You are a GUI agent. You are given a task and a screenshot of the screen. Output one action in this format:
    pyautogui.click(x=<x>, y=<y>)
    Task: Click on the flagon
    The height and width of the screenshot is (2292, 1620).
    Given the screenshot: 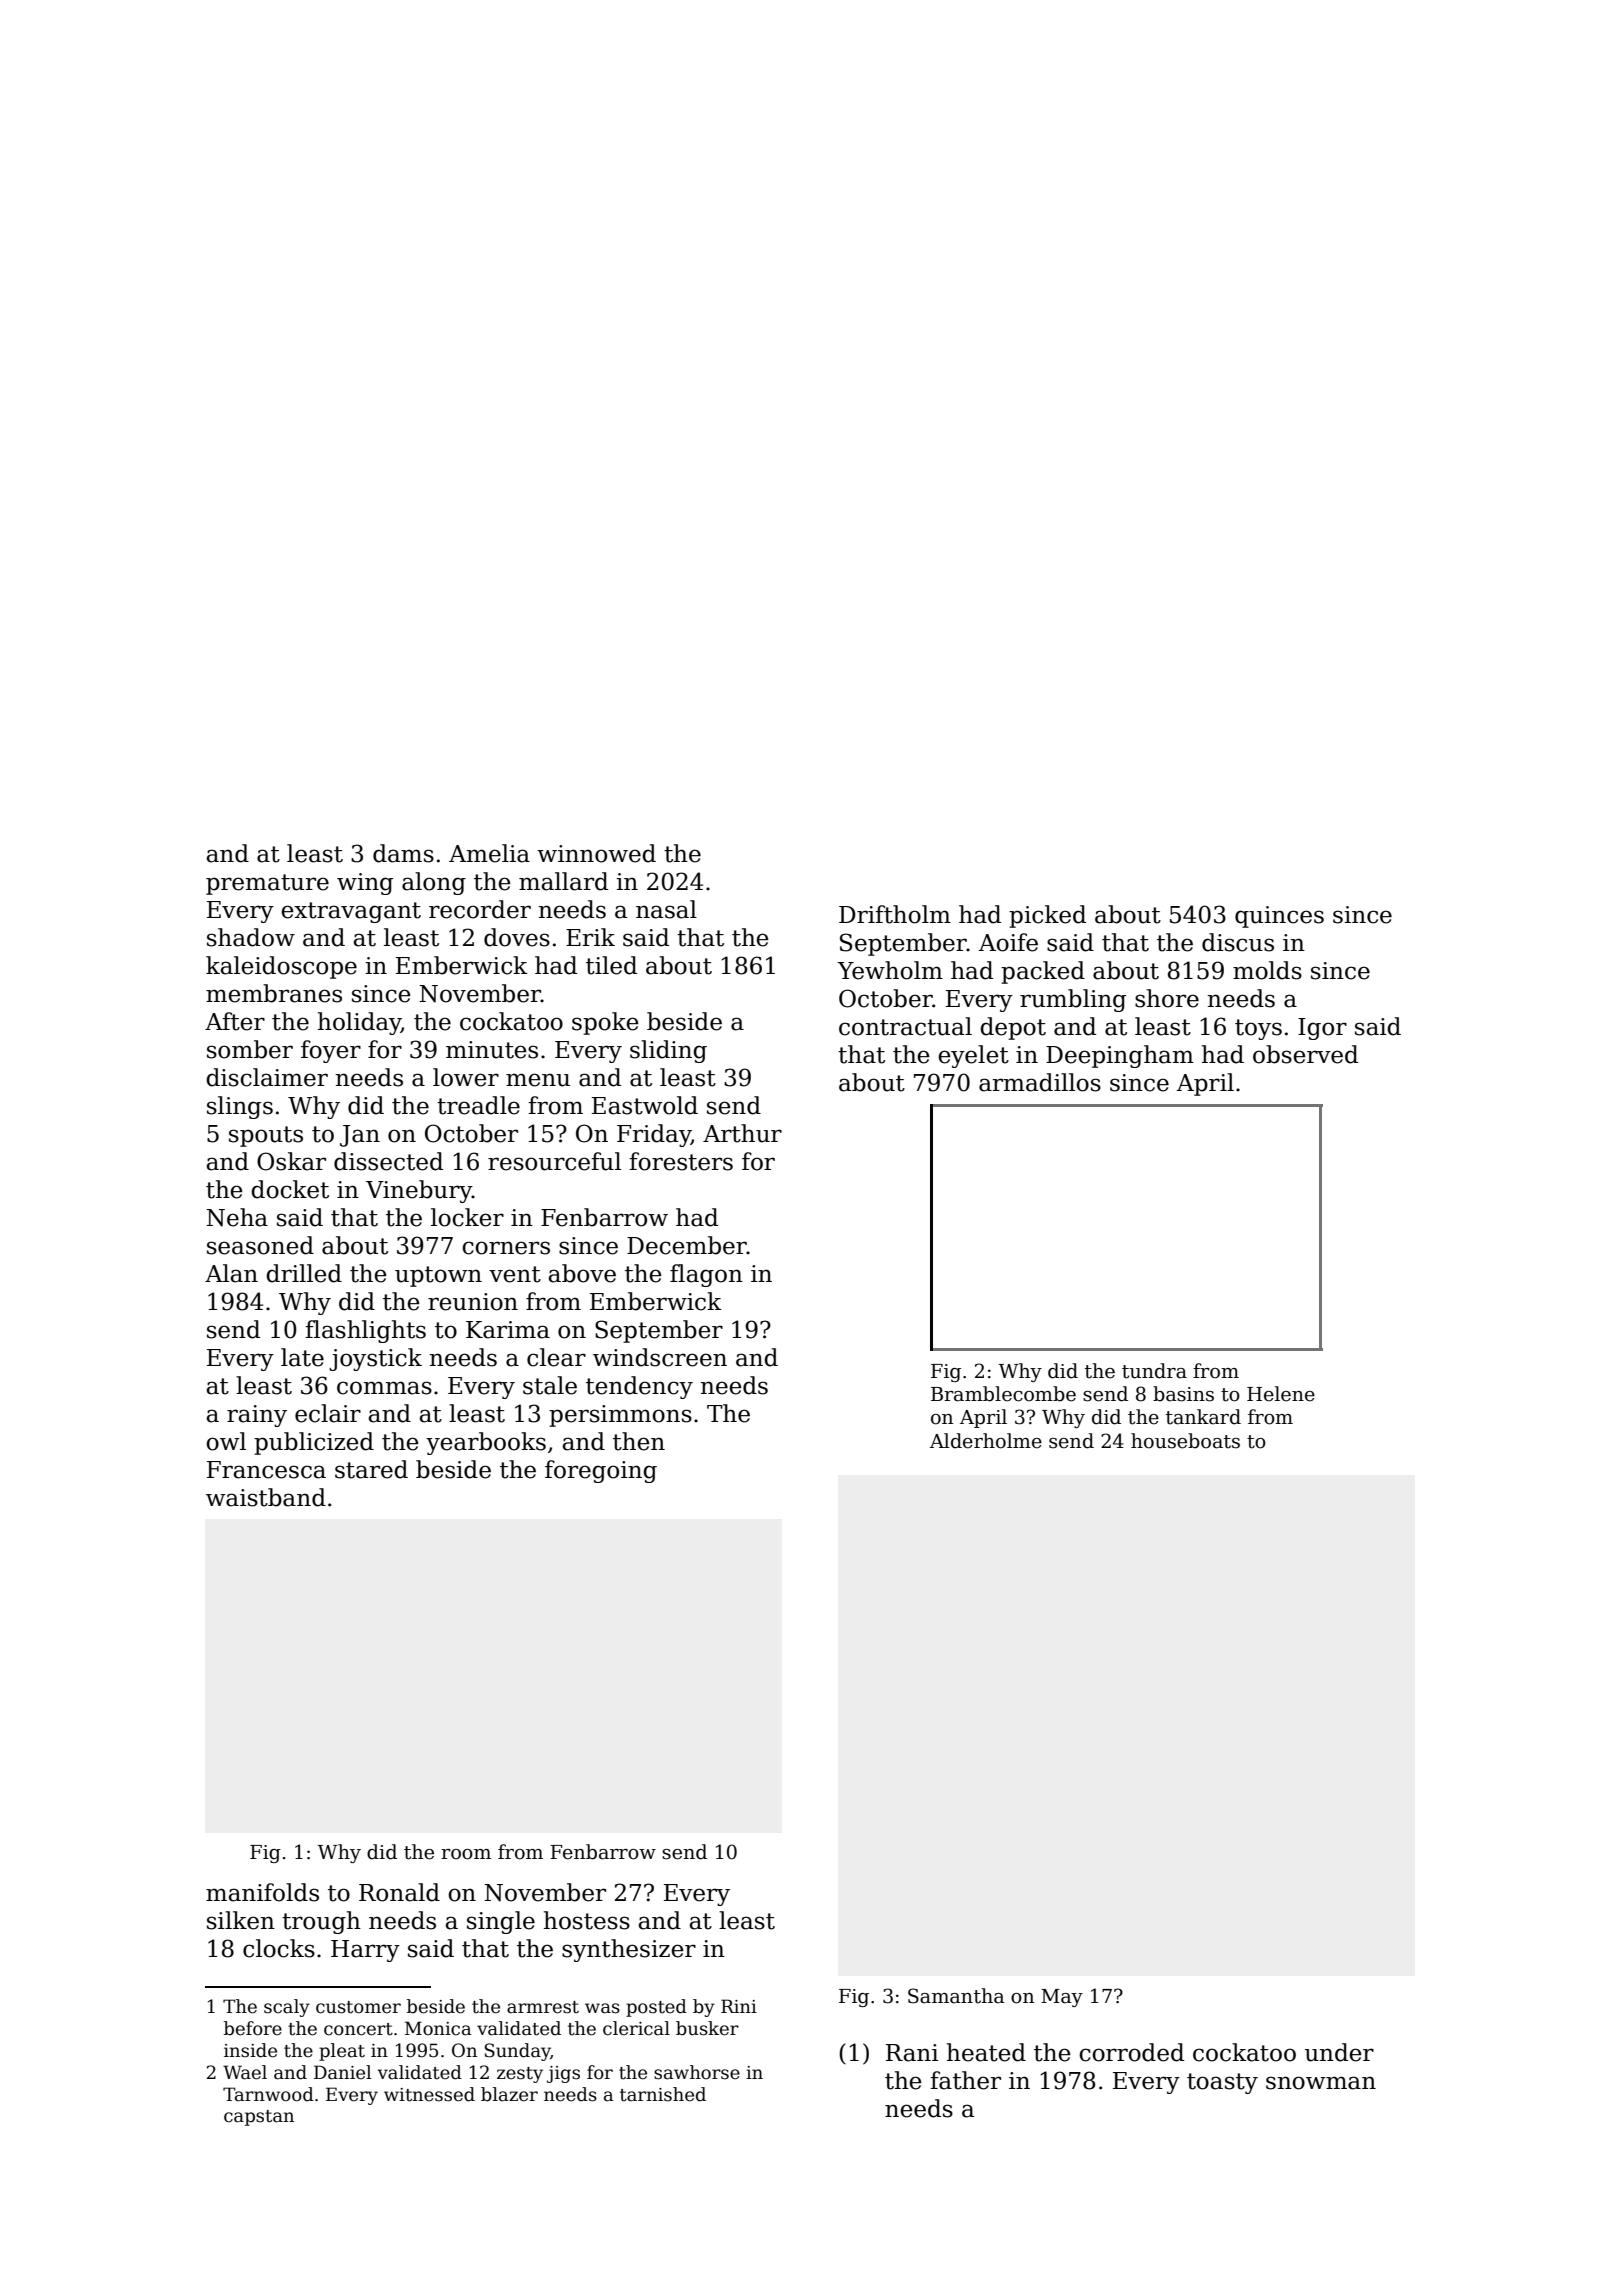 What is the action you would take?
    pyautogui.click(x=706, y=1275)
